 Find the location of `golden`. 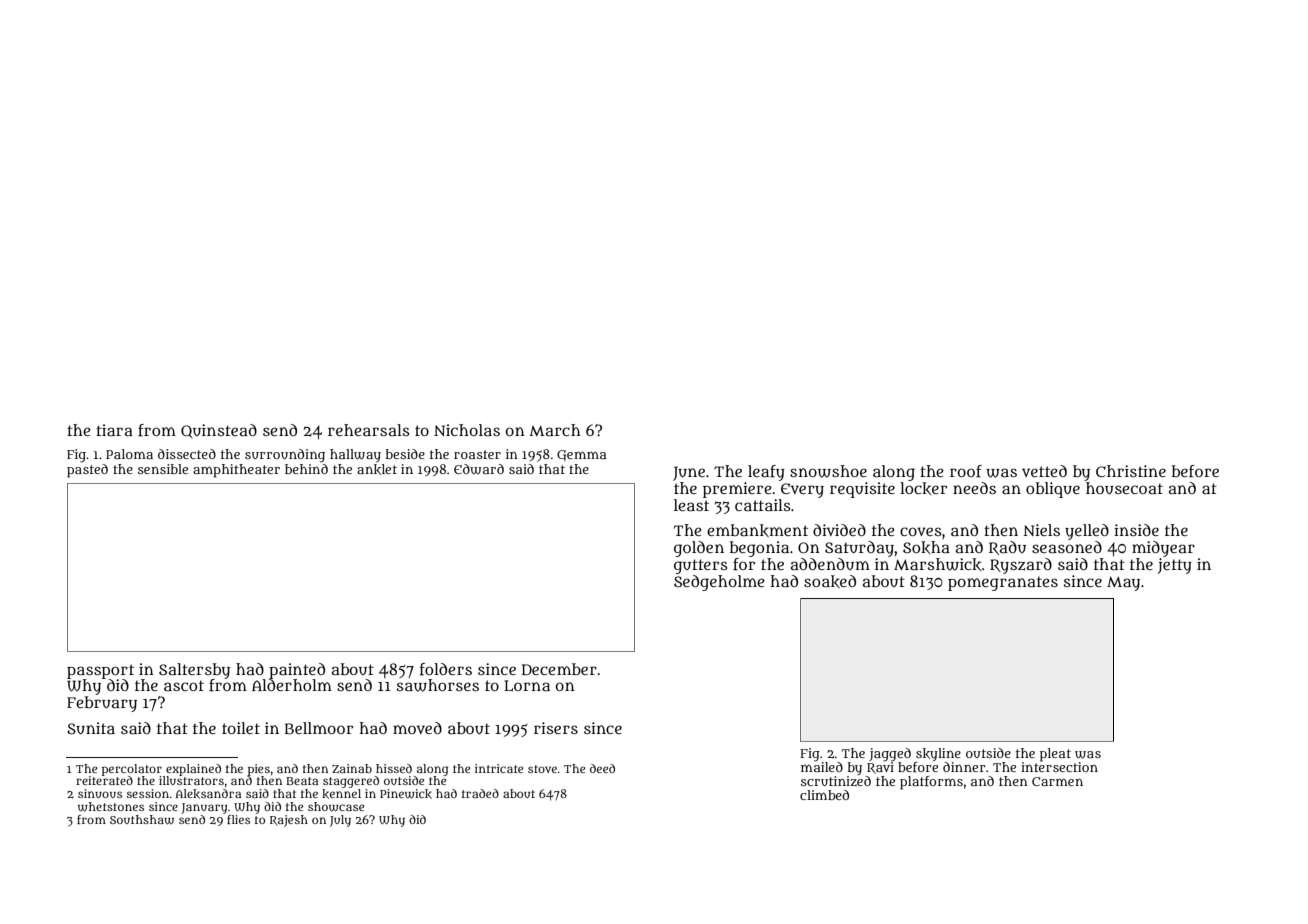

golden is located at coordinates (699, 549).
